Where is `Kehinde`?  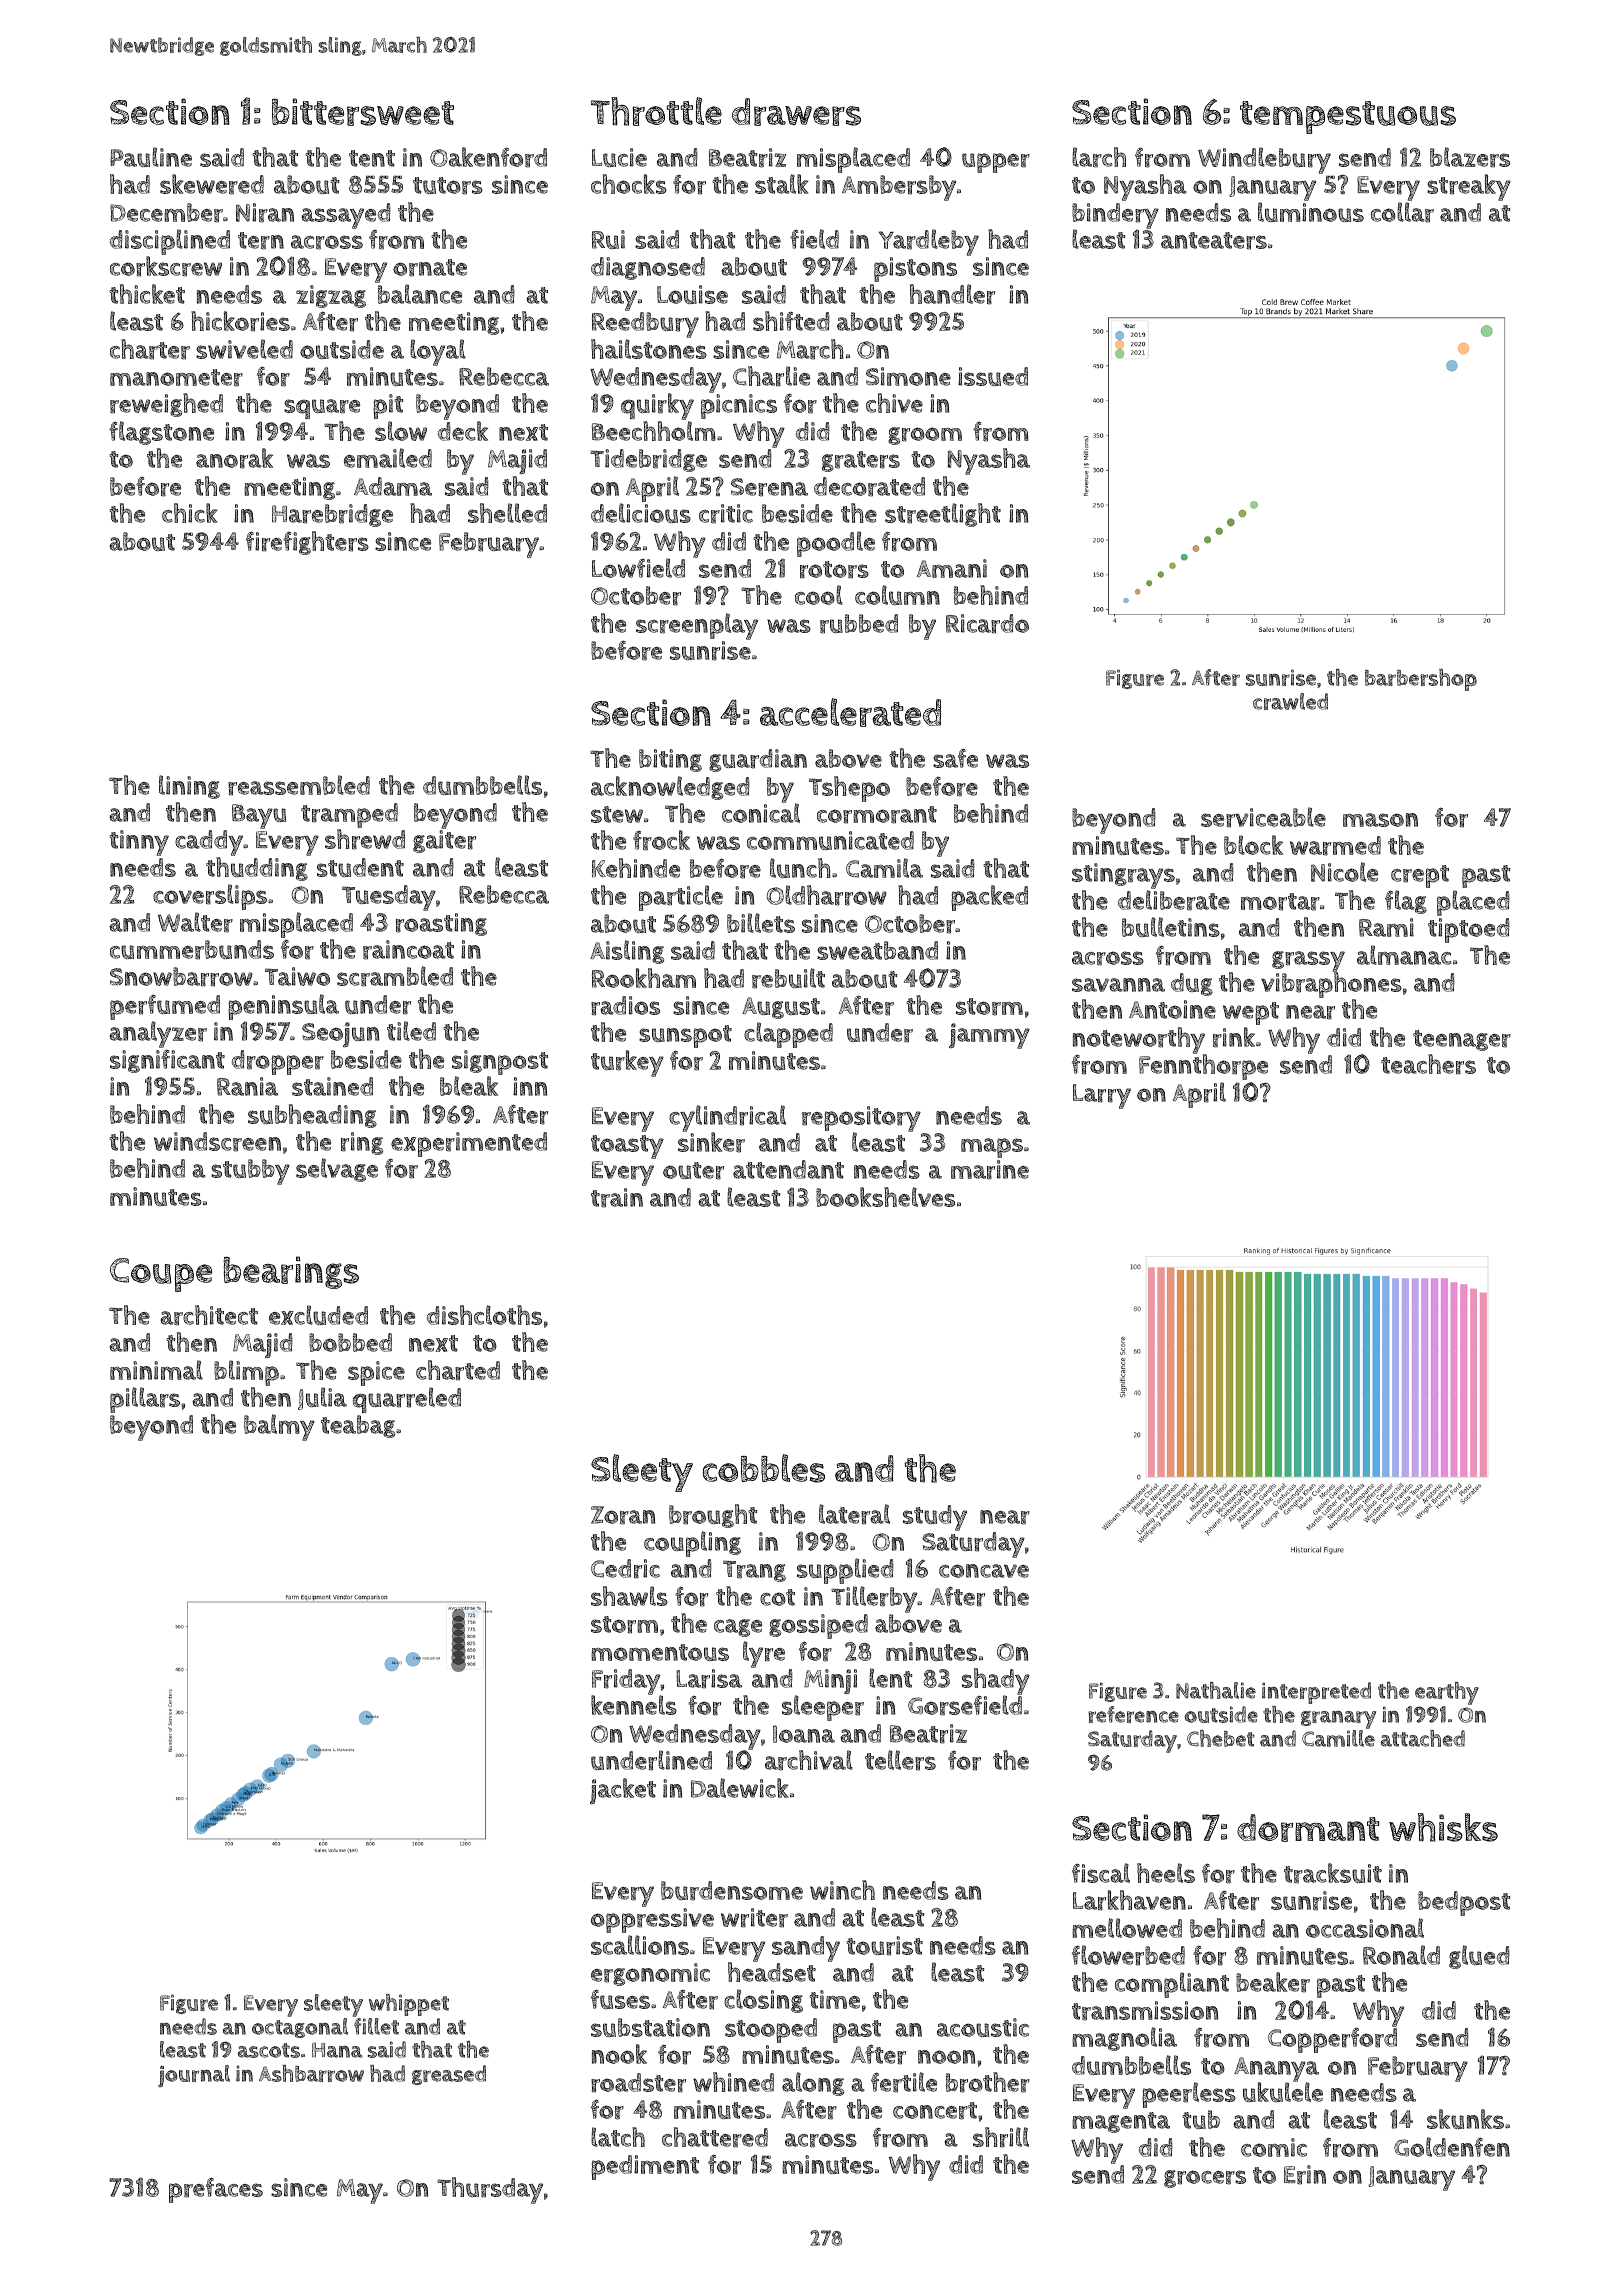
Kehinde is located at coordinates (636, 868).
